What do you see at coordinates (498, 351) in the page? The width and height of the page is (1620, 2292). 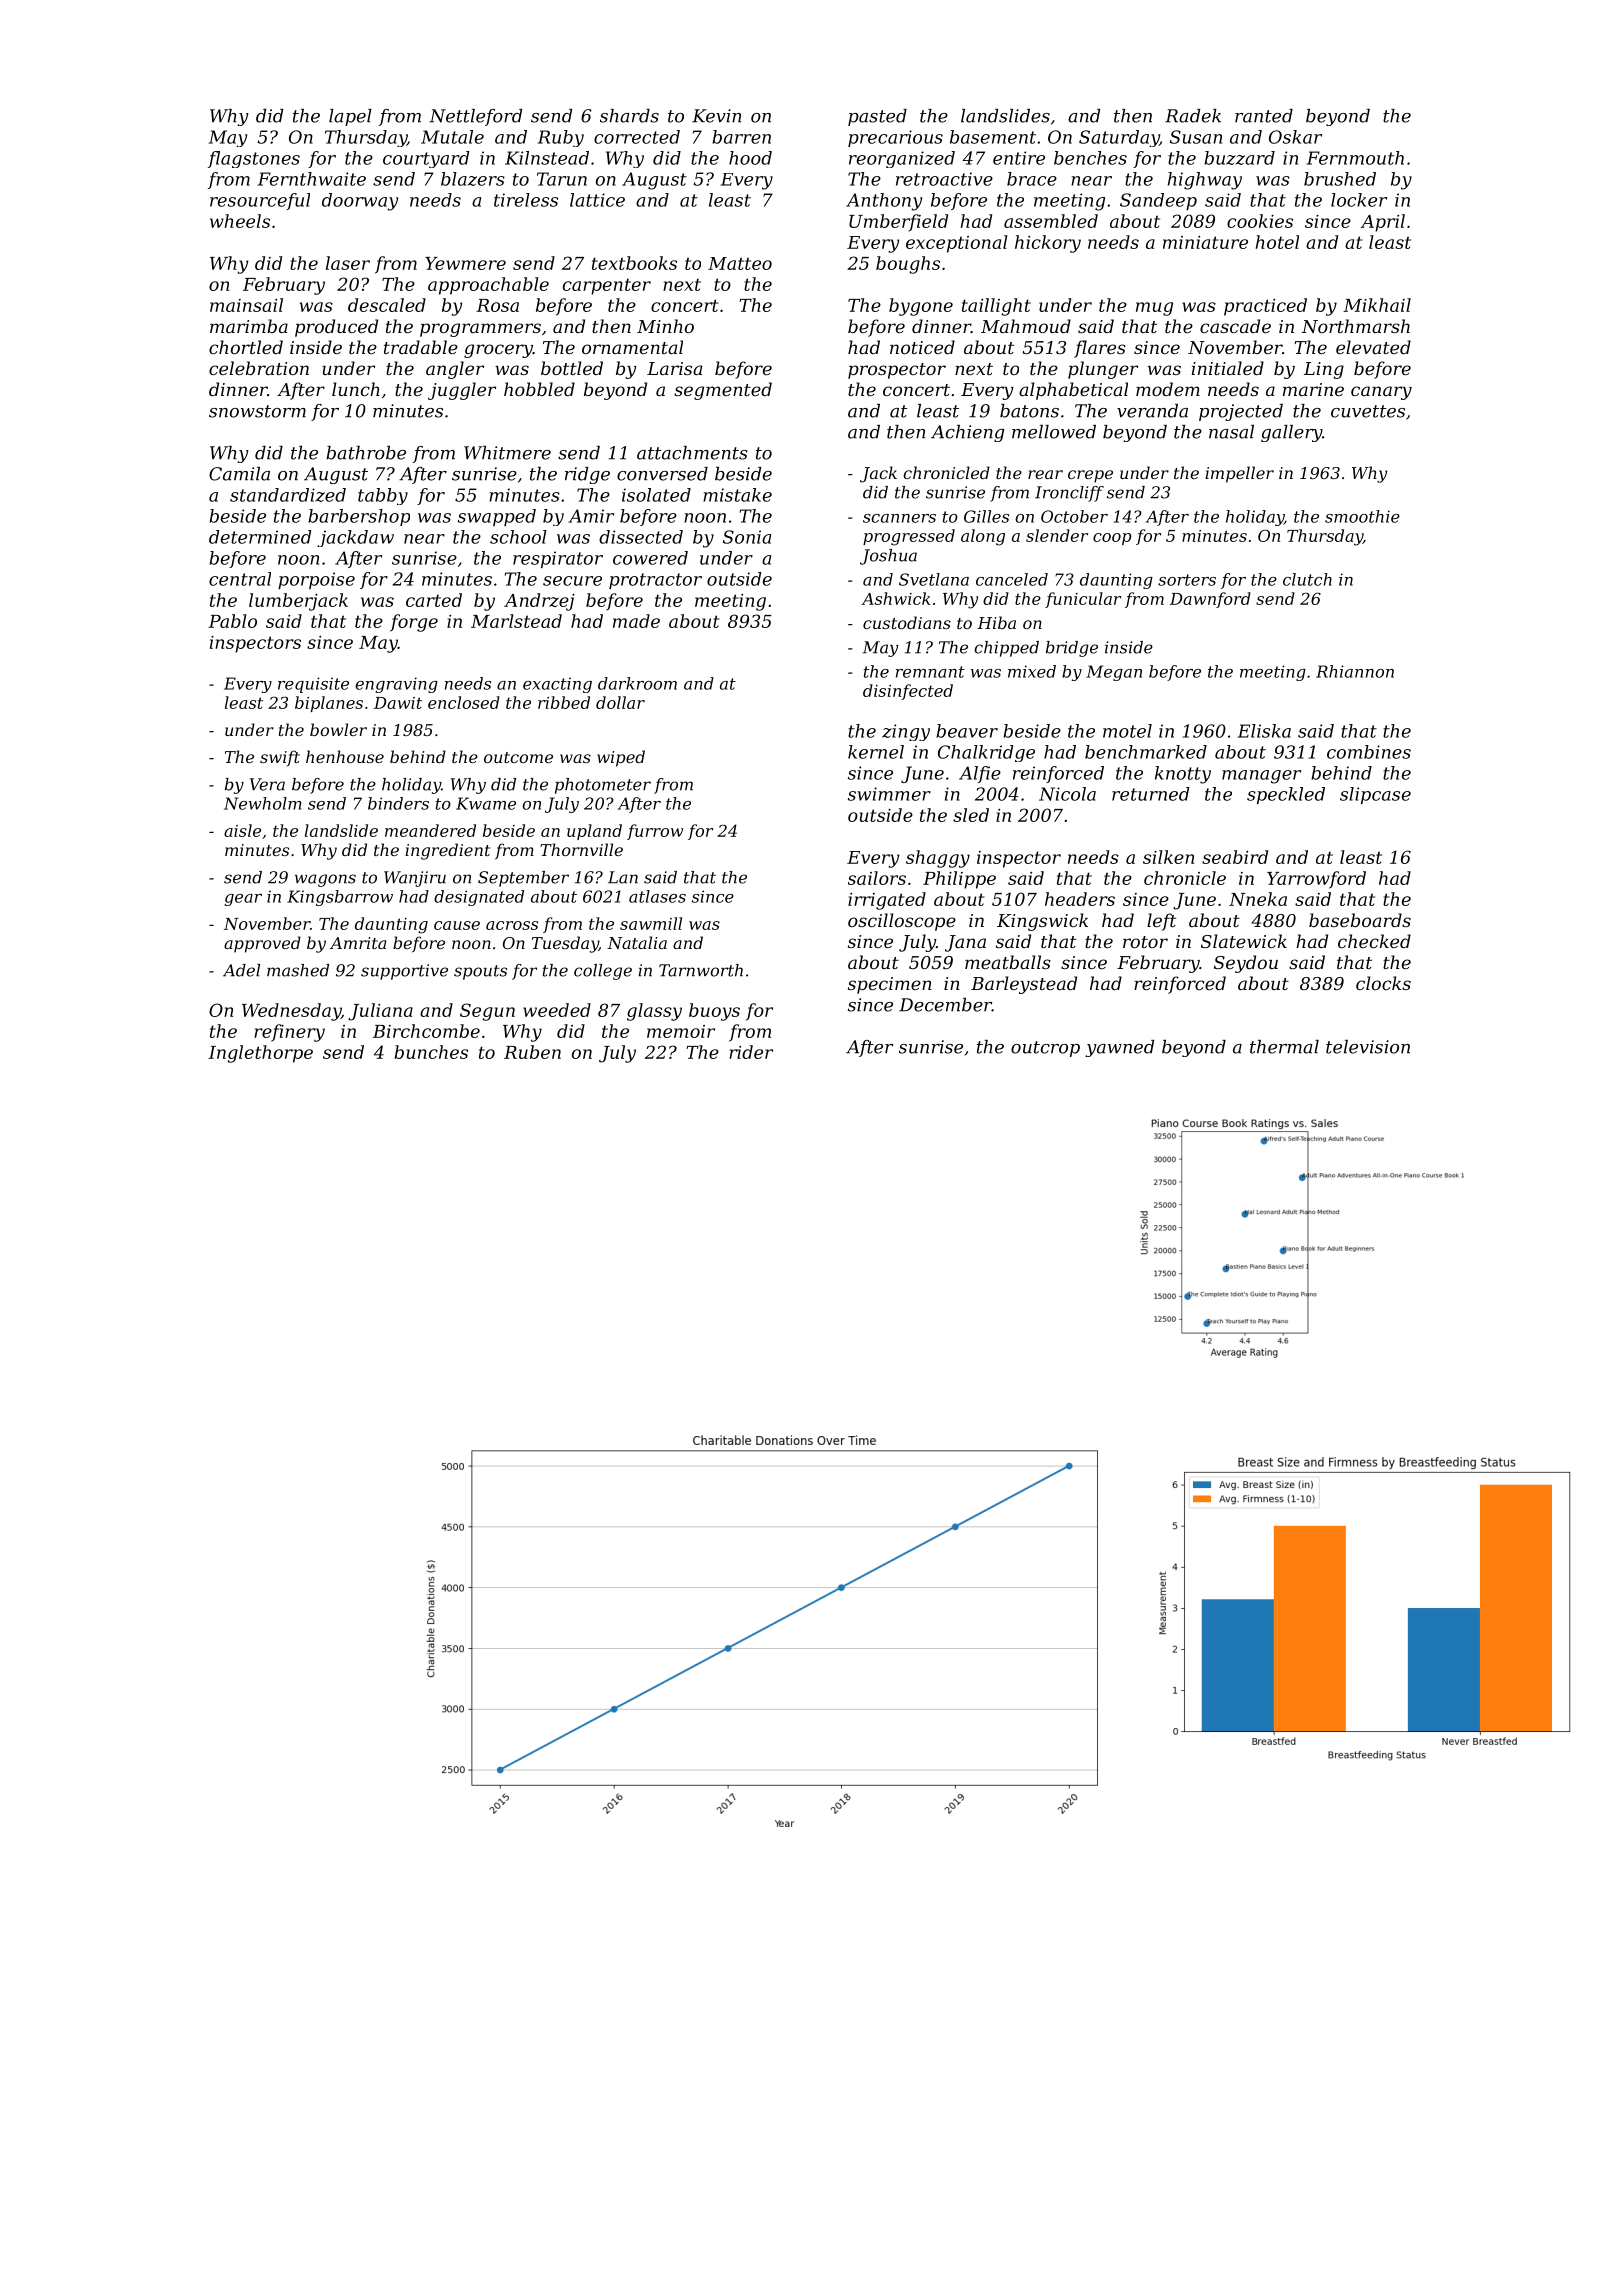 I see `grocery` at bounding box center [498, 351].
